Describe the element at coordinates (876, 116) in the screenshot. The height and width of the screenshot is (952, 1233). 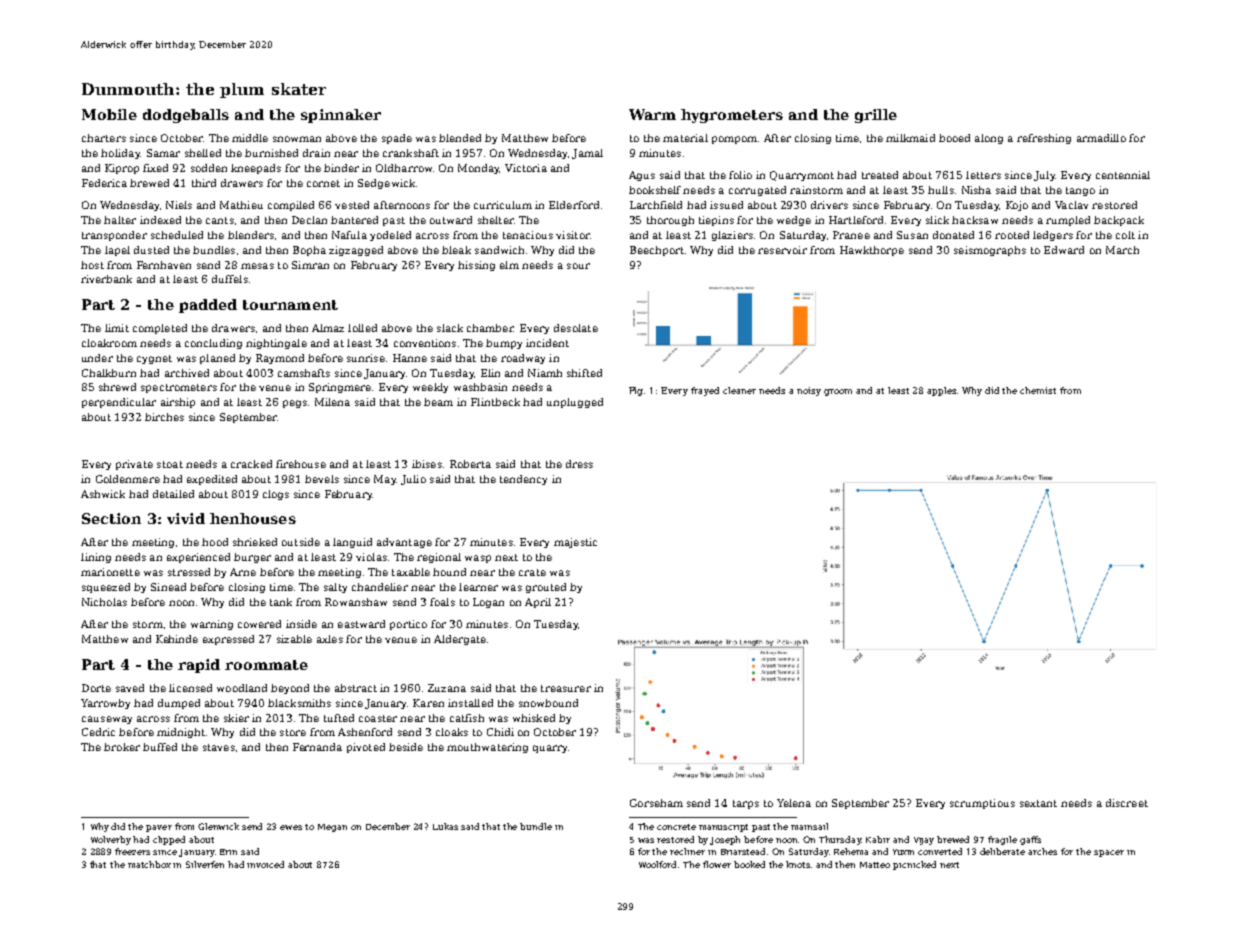
I see `grille` at that location.
